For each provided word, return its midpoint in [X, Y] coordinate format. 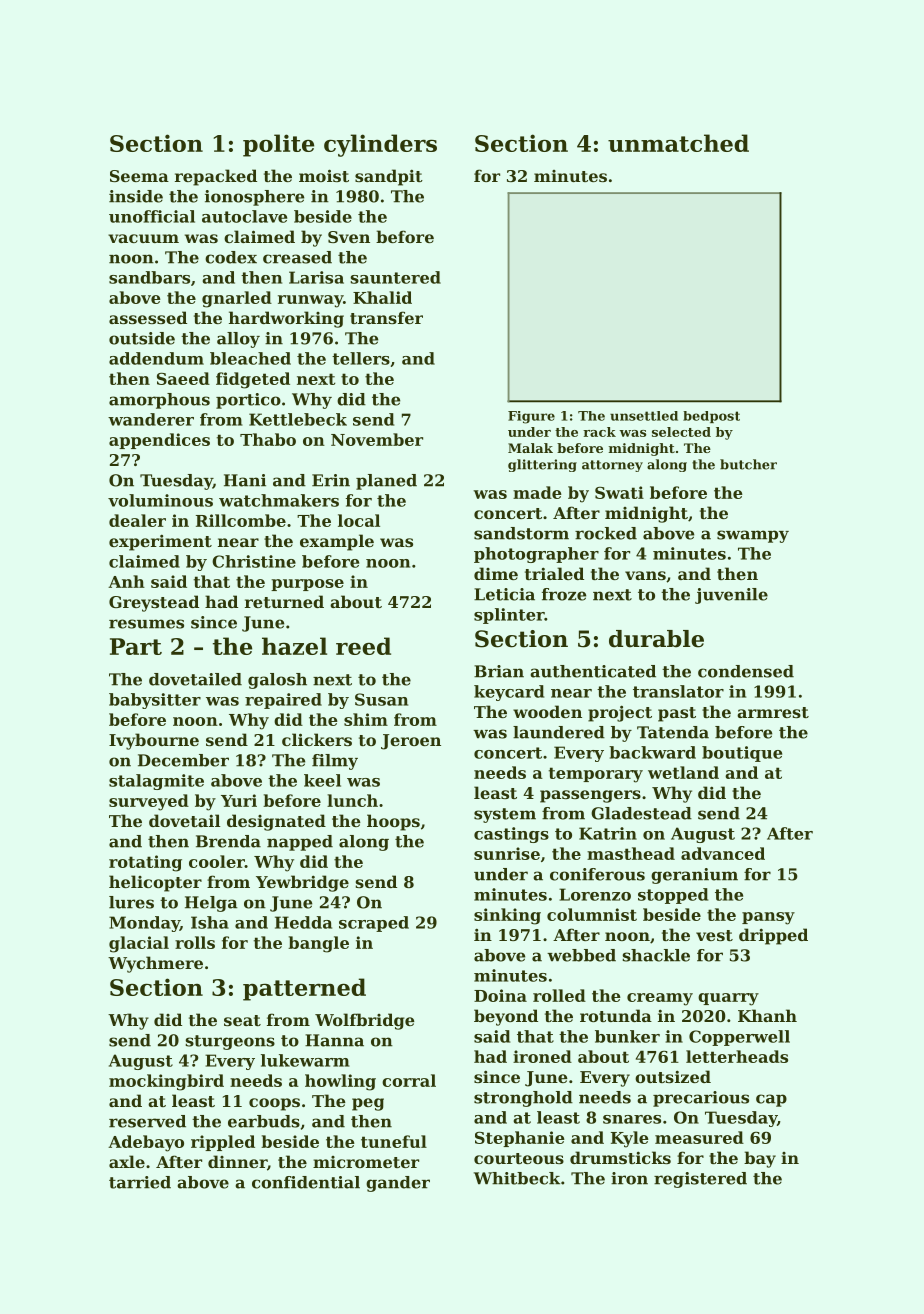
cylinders [380, 145]
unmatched [678, 143]
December [183, 760]
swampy [753, 536]
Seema [139, 176]
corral [409, 1080]
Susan [381, 699]
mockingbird [166, 1082]
